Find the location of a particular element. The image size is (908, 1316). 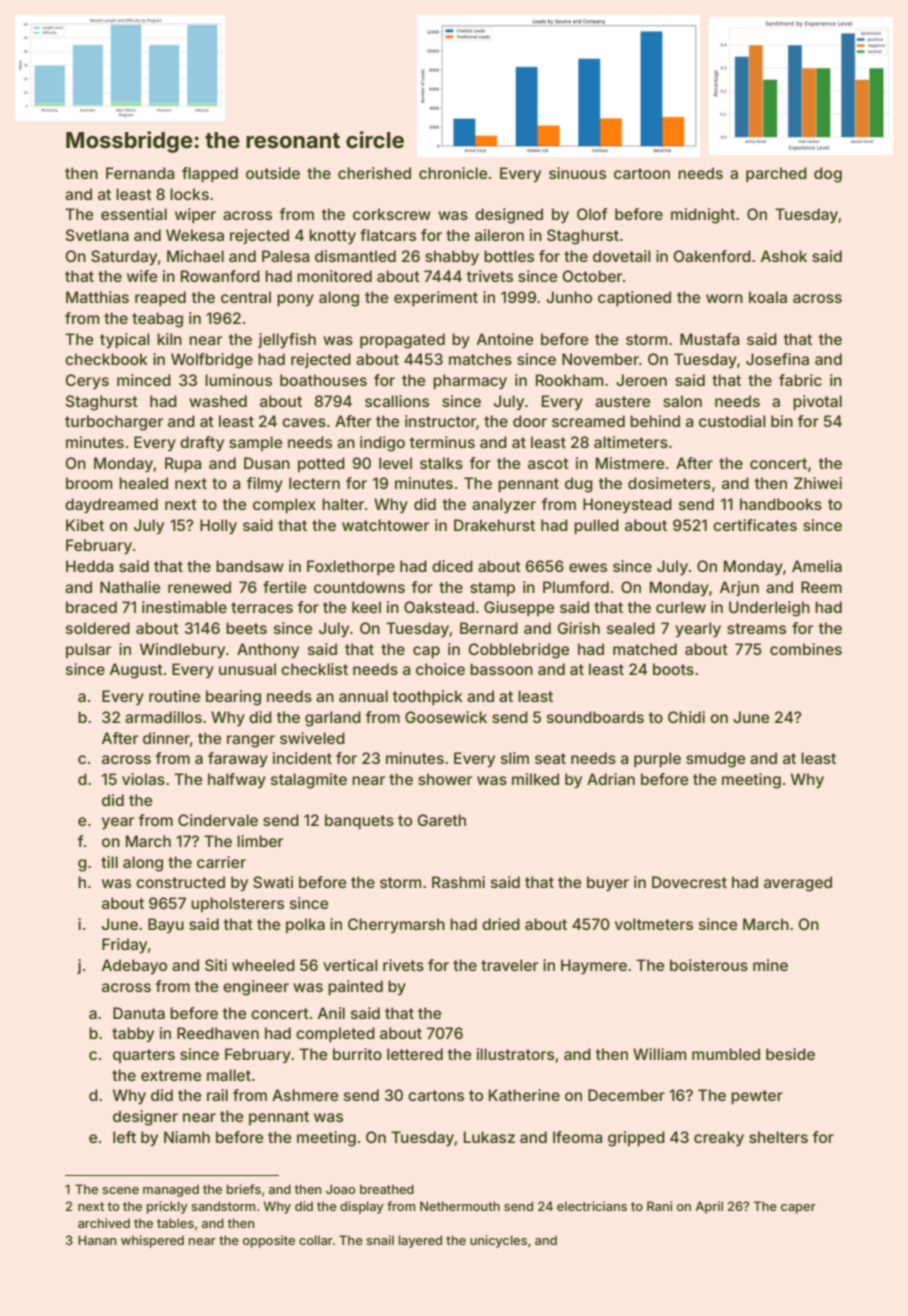

Fernanda is located at coordinates (140, 173).
